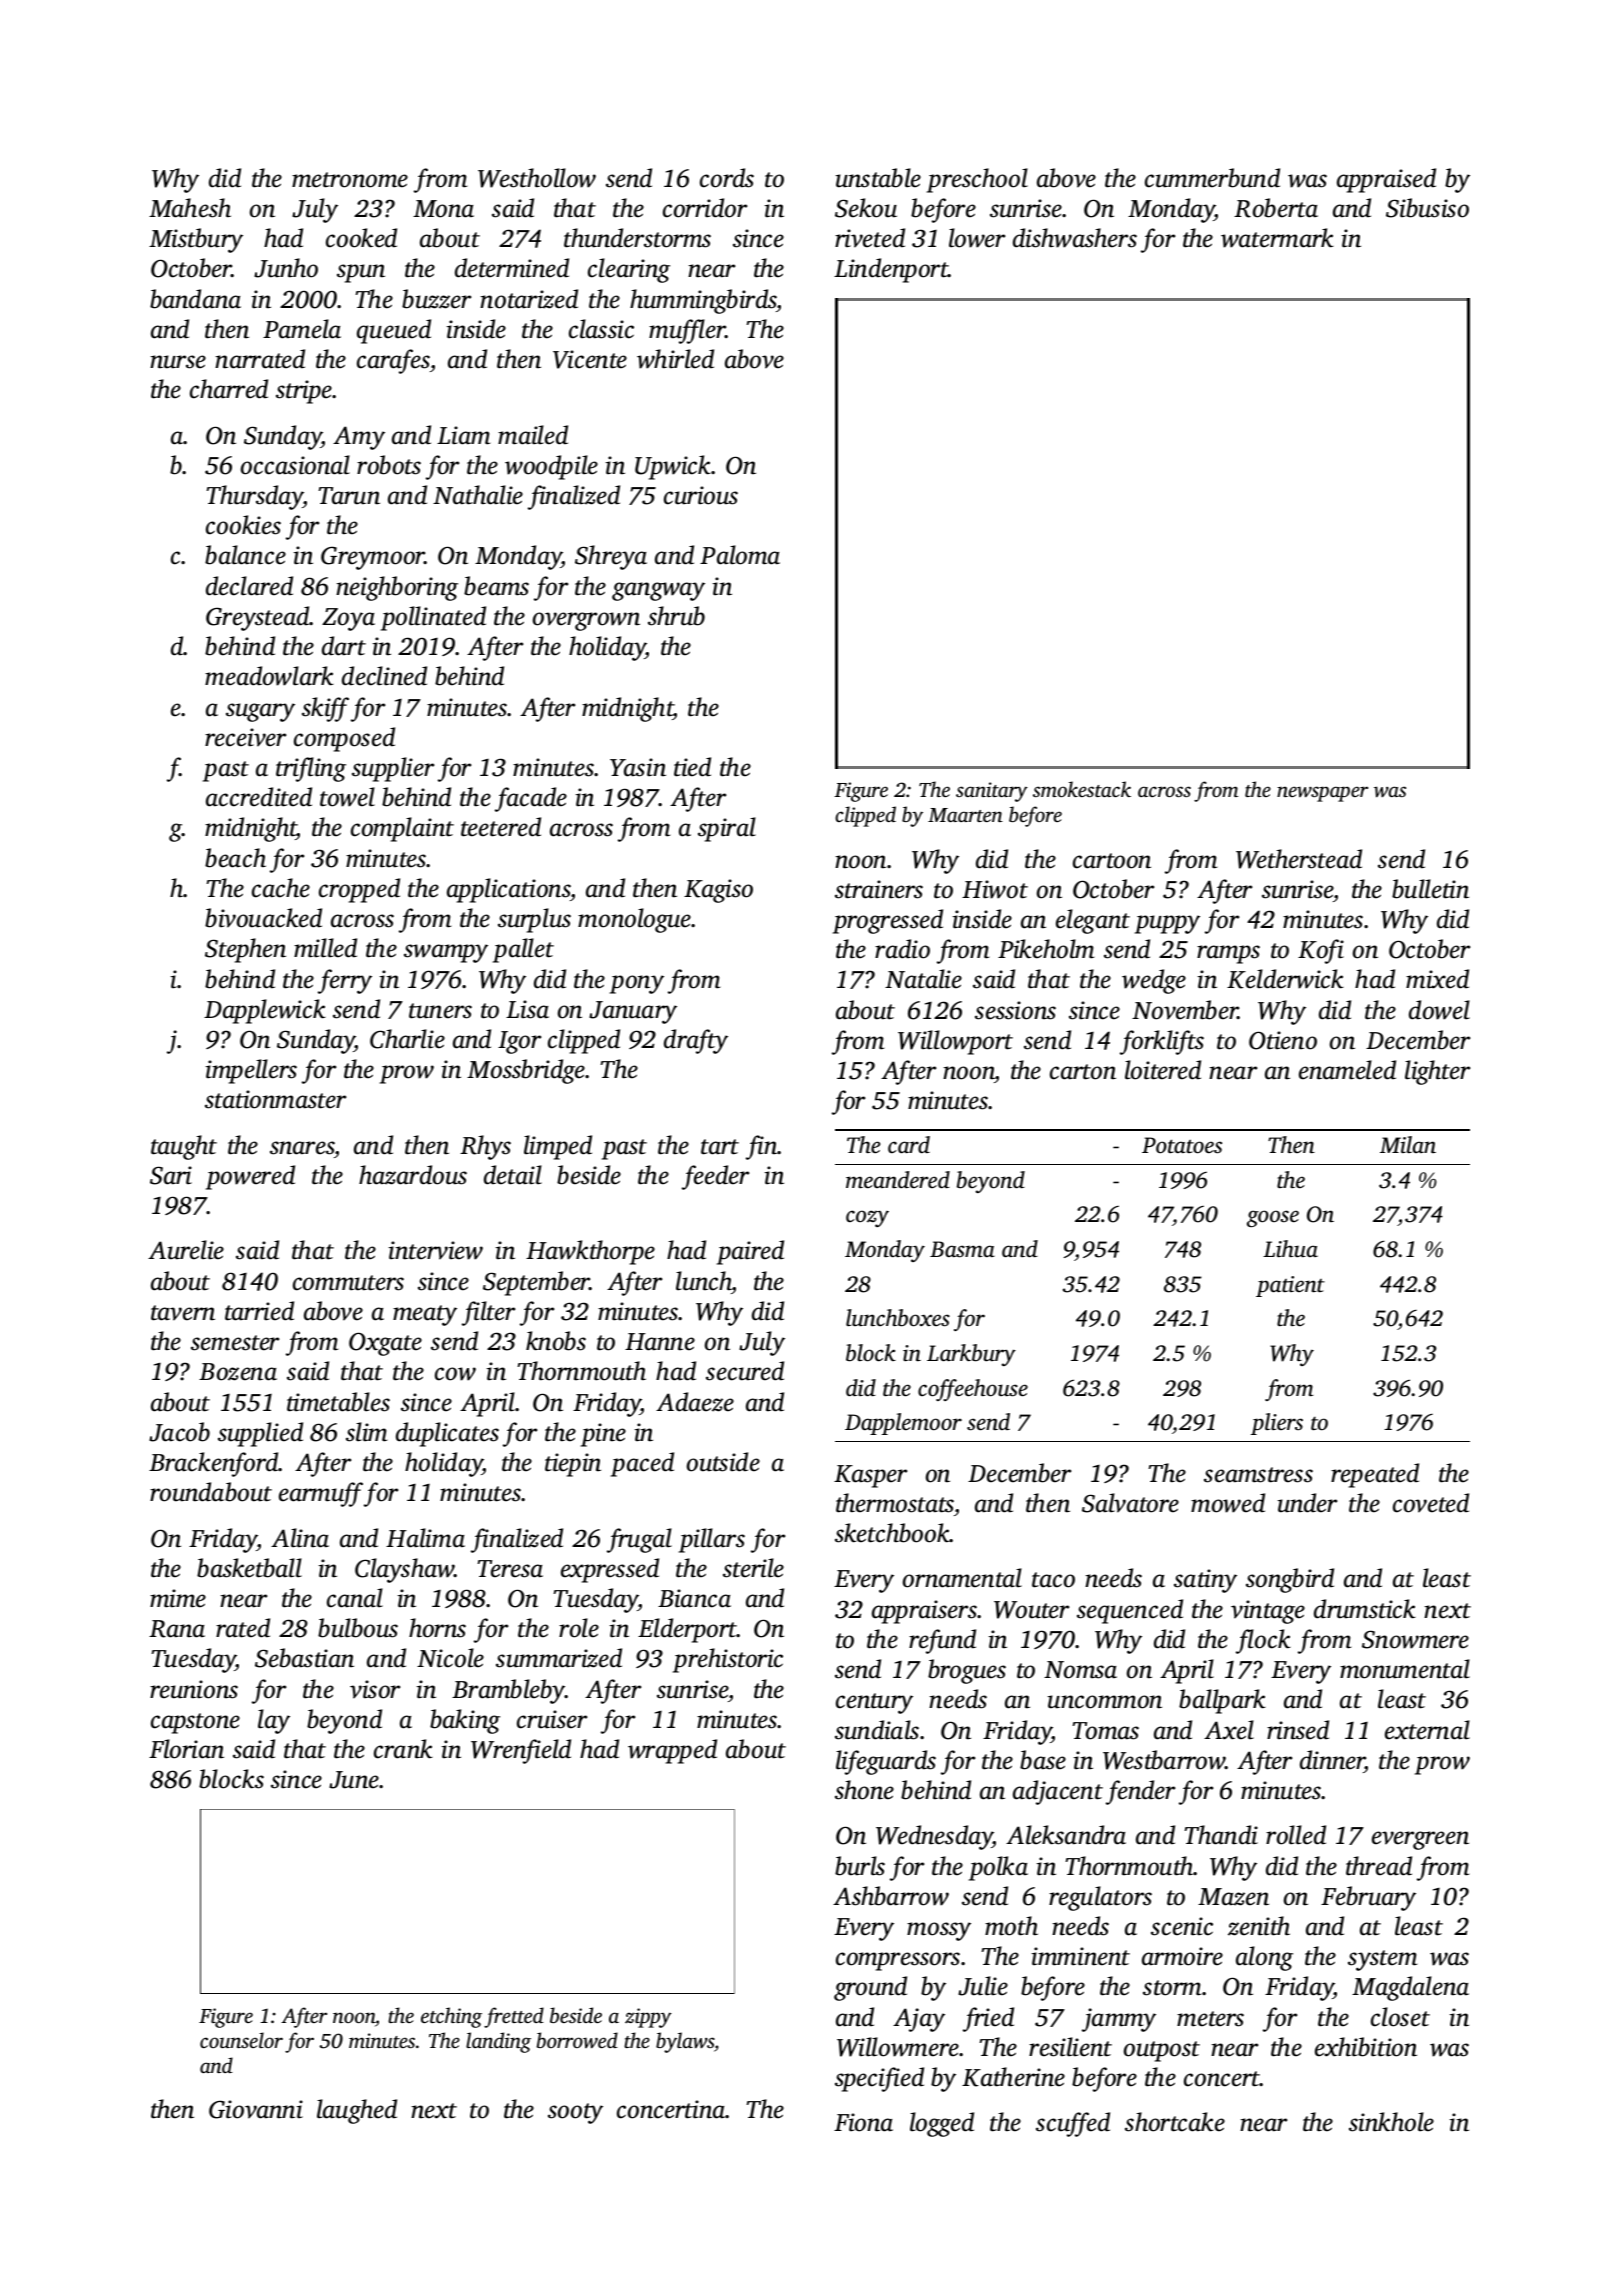 The width and height of the document is (1620, 2292). What do you see at coordinates (727, 178) in the document?
I see `cords` at bounding box center [727, 178].
